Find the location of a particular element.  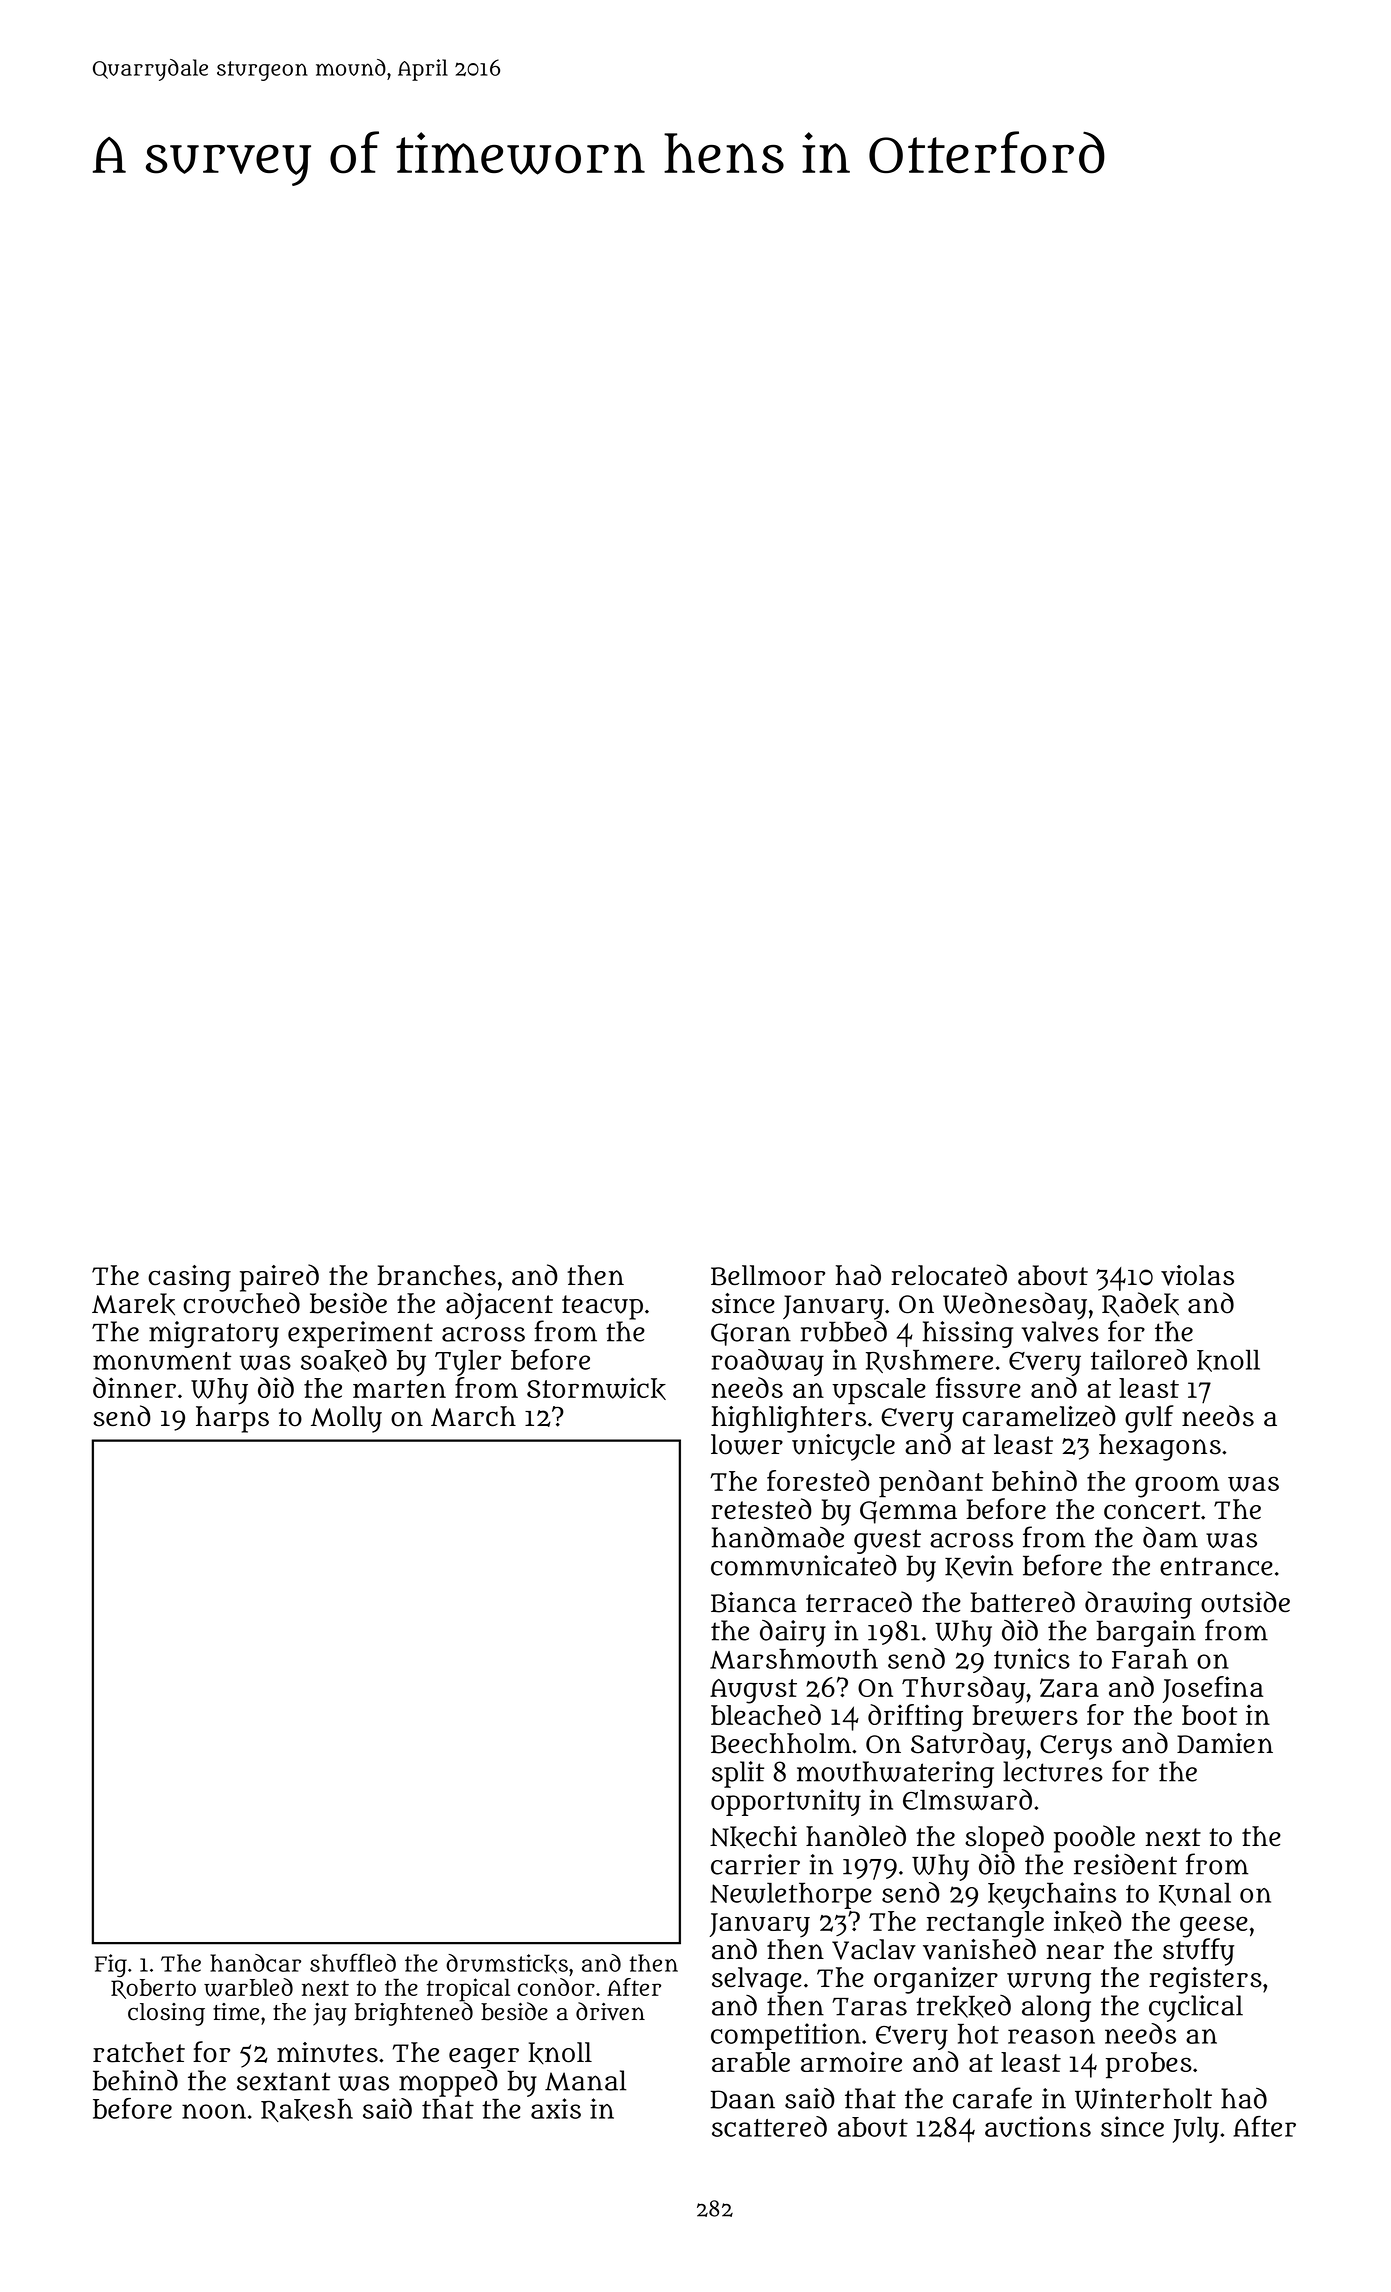

entrance is located at coordinates (1216, 1566).
